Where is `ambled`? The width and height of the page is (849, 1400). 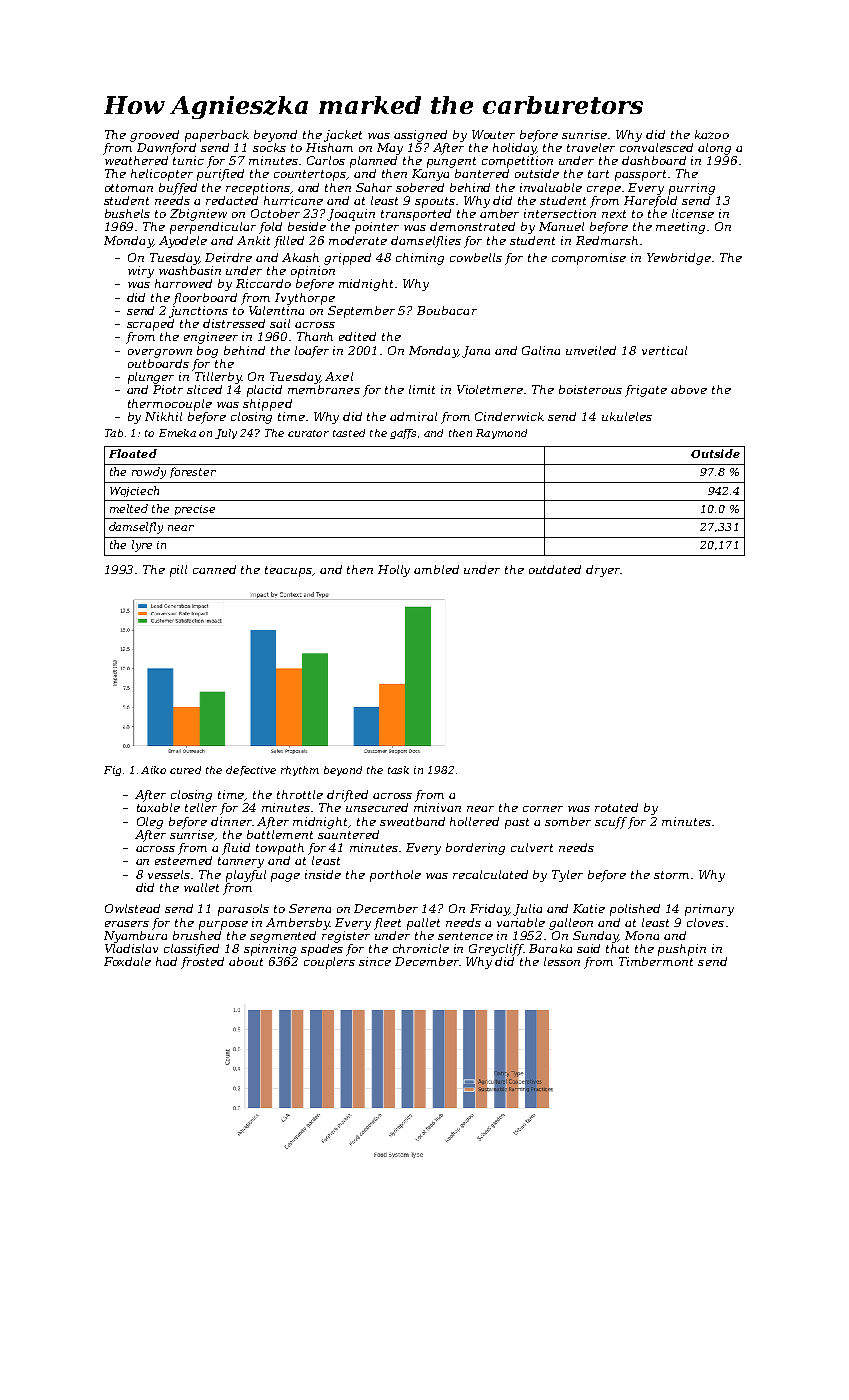
ambled is located at coordinates (436, 569).
